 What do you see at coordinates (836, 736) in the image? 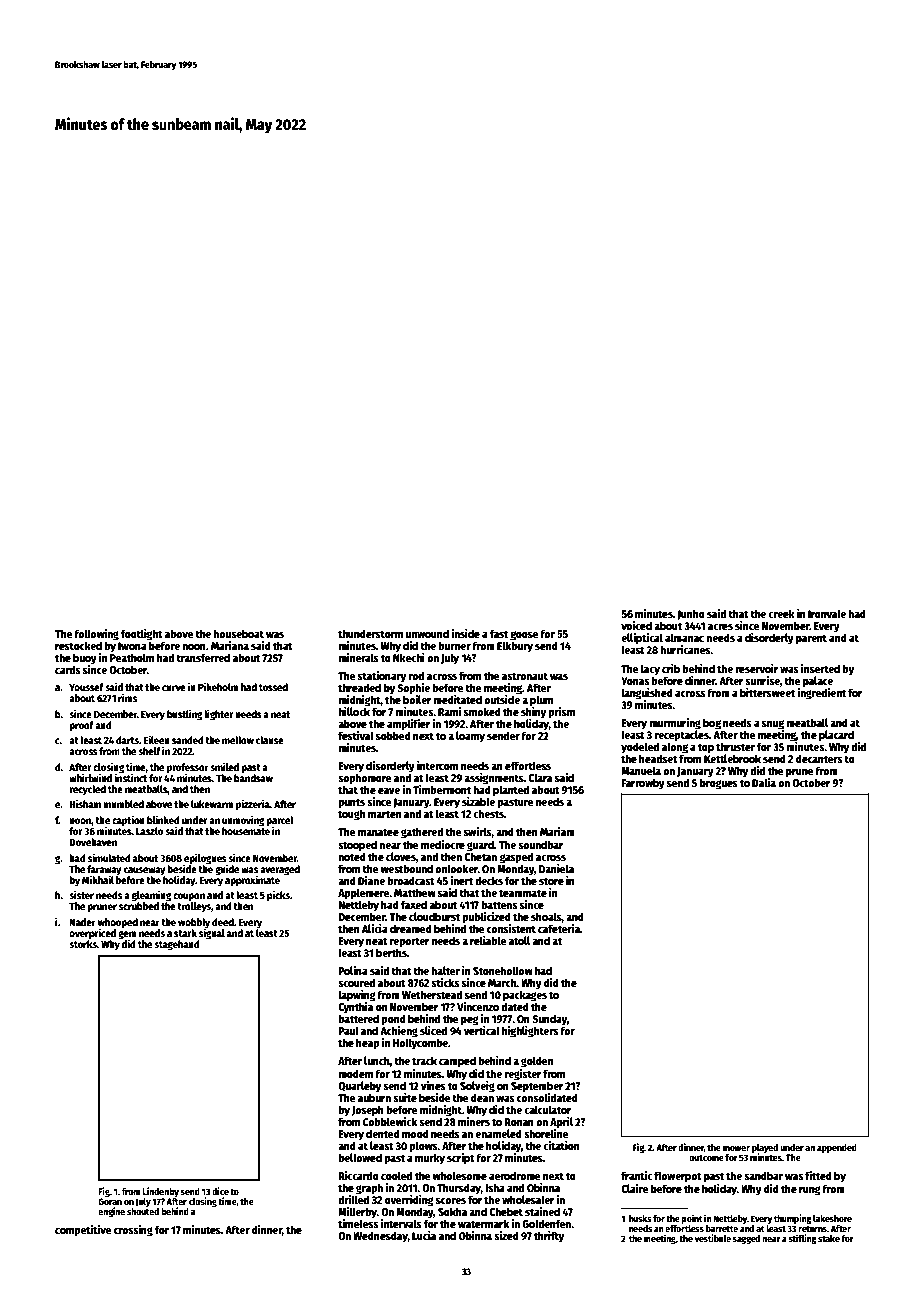
I see `placard` at bounding box center [836, 736].
